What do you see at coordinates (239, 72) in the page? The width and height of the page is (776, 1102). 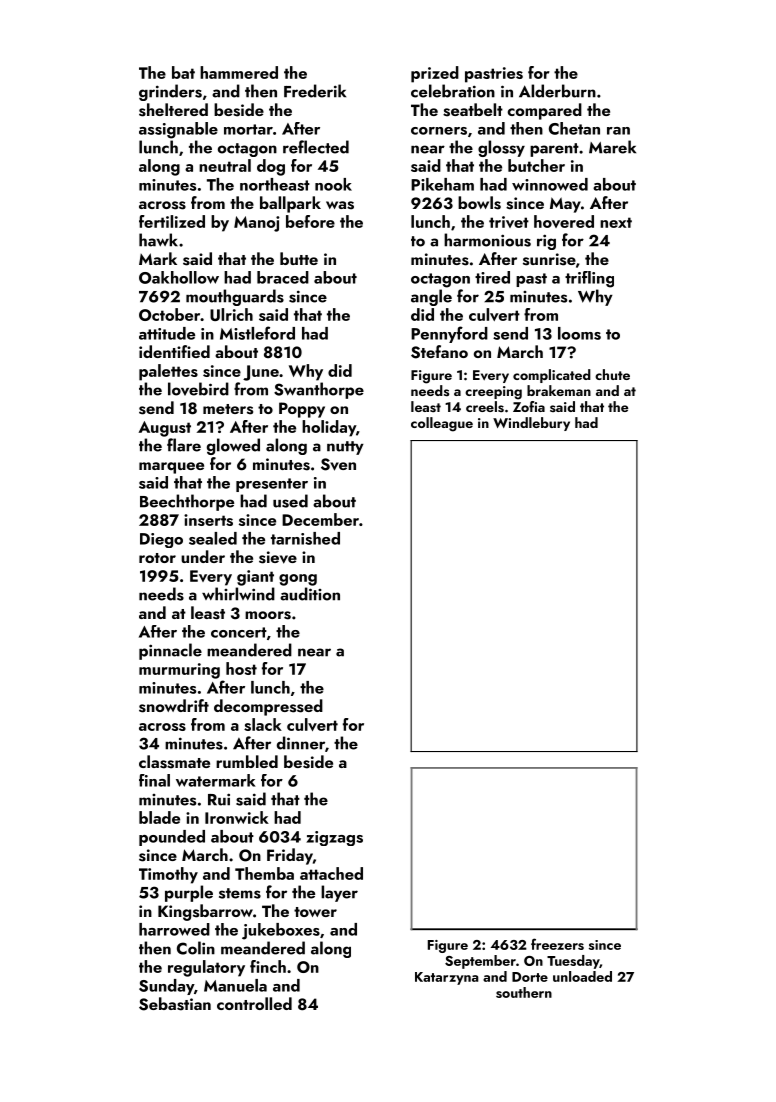 I see `hammered` at bounding box center [239, 72].
